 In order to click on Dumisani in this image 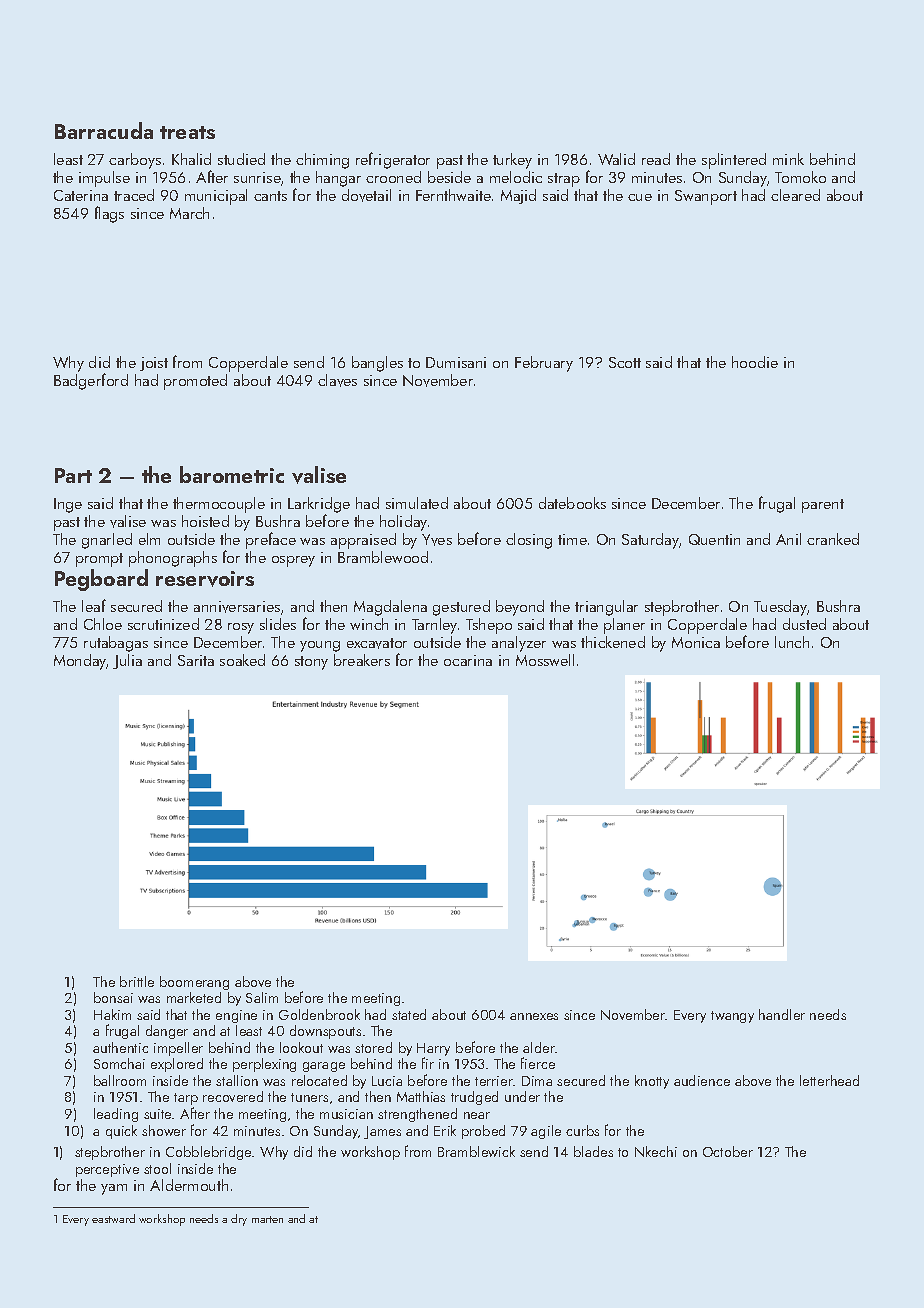, I will do `click(456, 362)`.
